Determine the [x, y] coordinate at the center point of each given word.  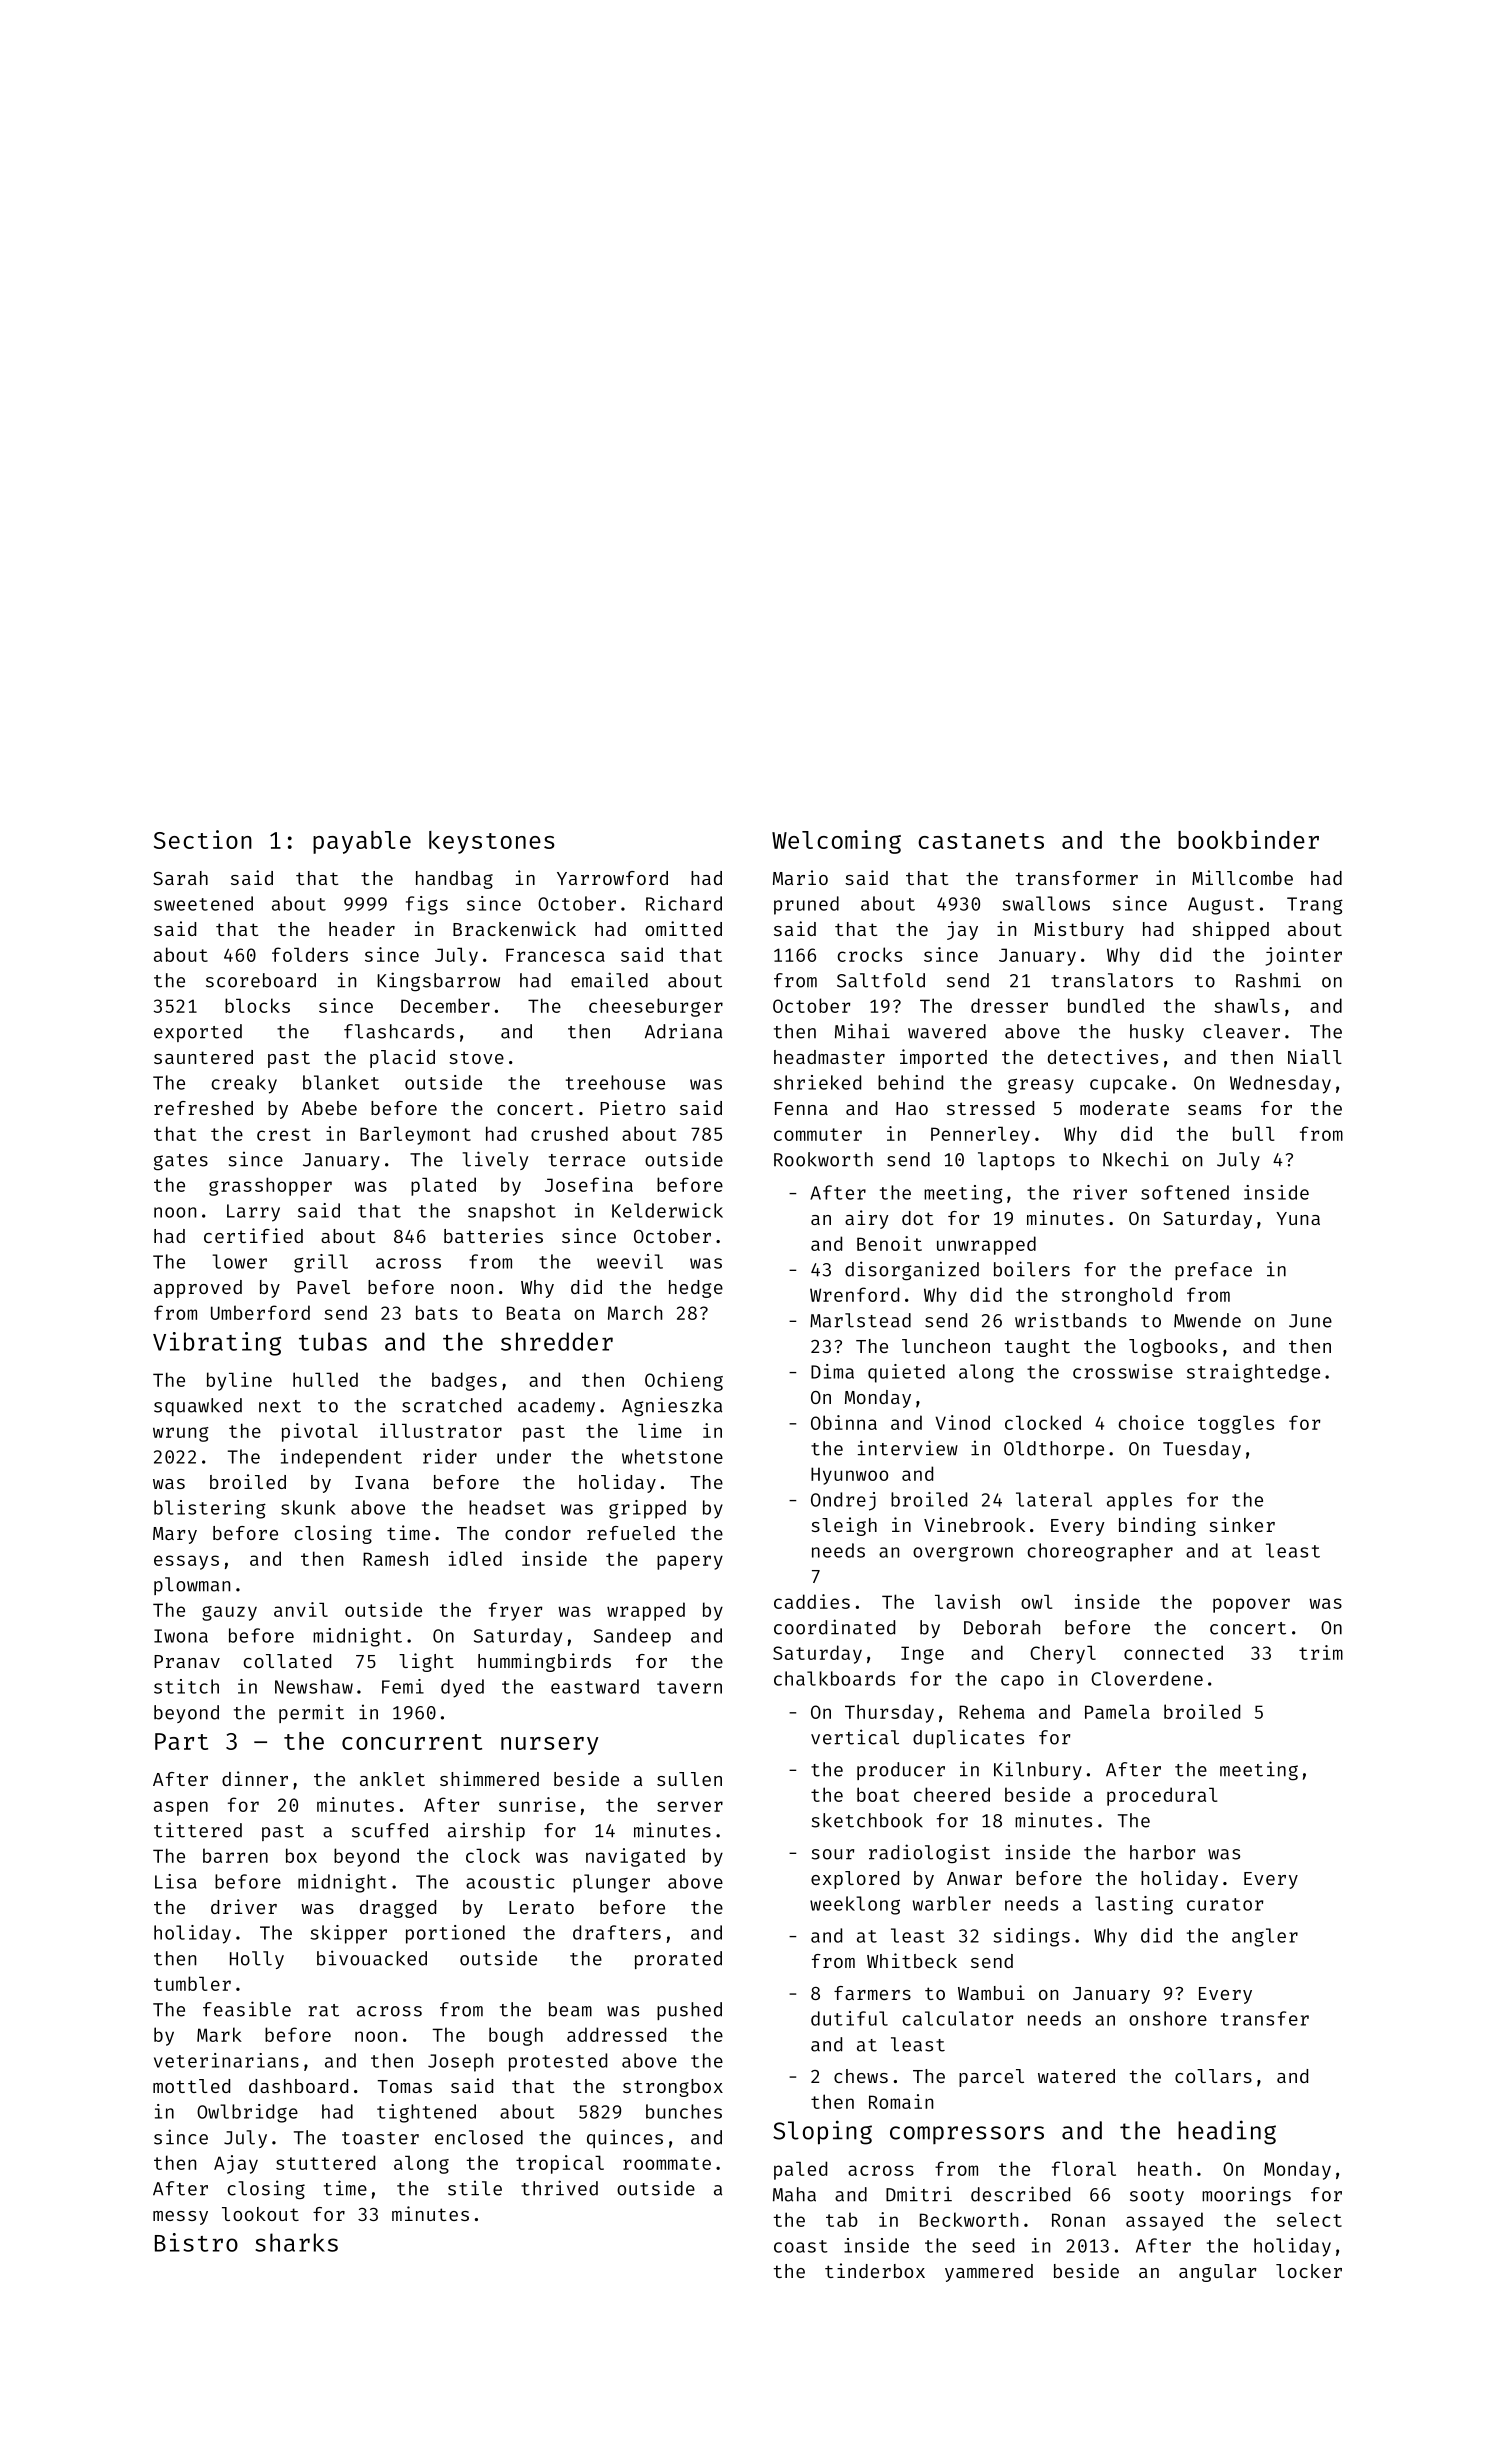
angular [1217, 2273]
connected [1173, 1652]
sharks [296, 2242]
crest [284, 1134]
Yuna [1298, 1218]
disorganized [912, 1271]
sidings [1031, 1937]
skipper [348, 1934]
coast [801, 2246]
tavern [689, 1687]
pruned [806, 905]
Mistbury [1079, 930]
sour [833, 1854]
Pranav [187, 1661]
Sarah [180, 878]
